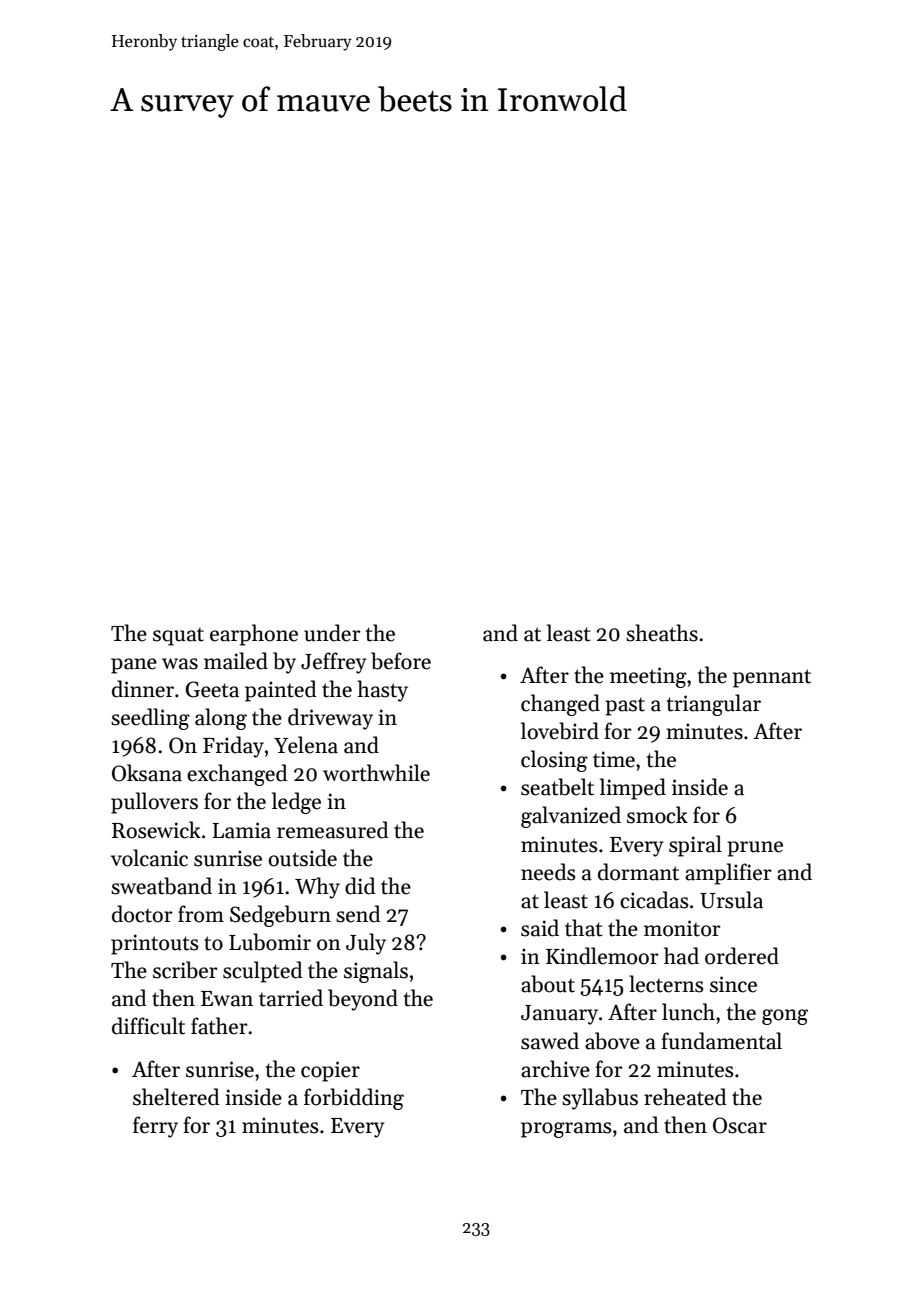  What do you see at coordinates (554, 761) in the screenshot?
I see `closing` at bounding box center [554, 761].
